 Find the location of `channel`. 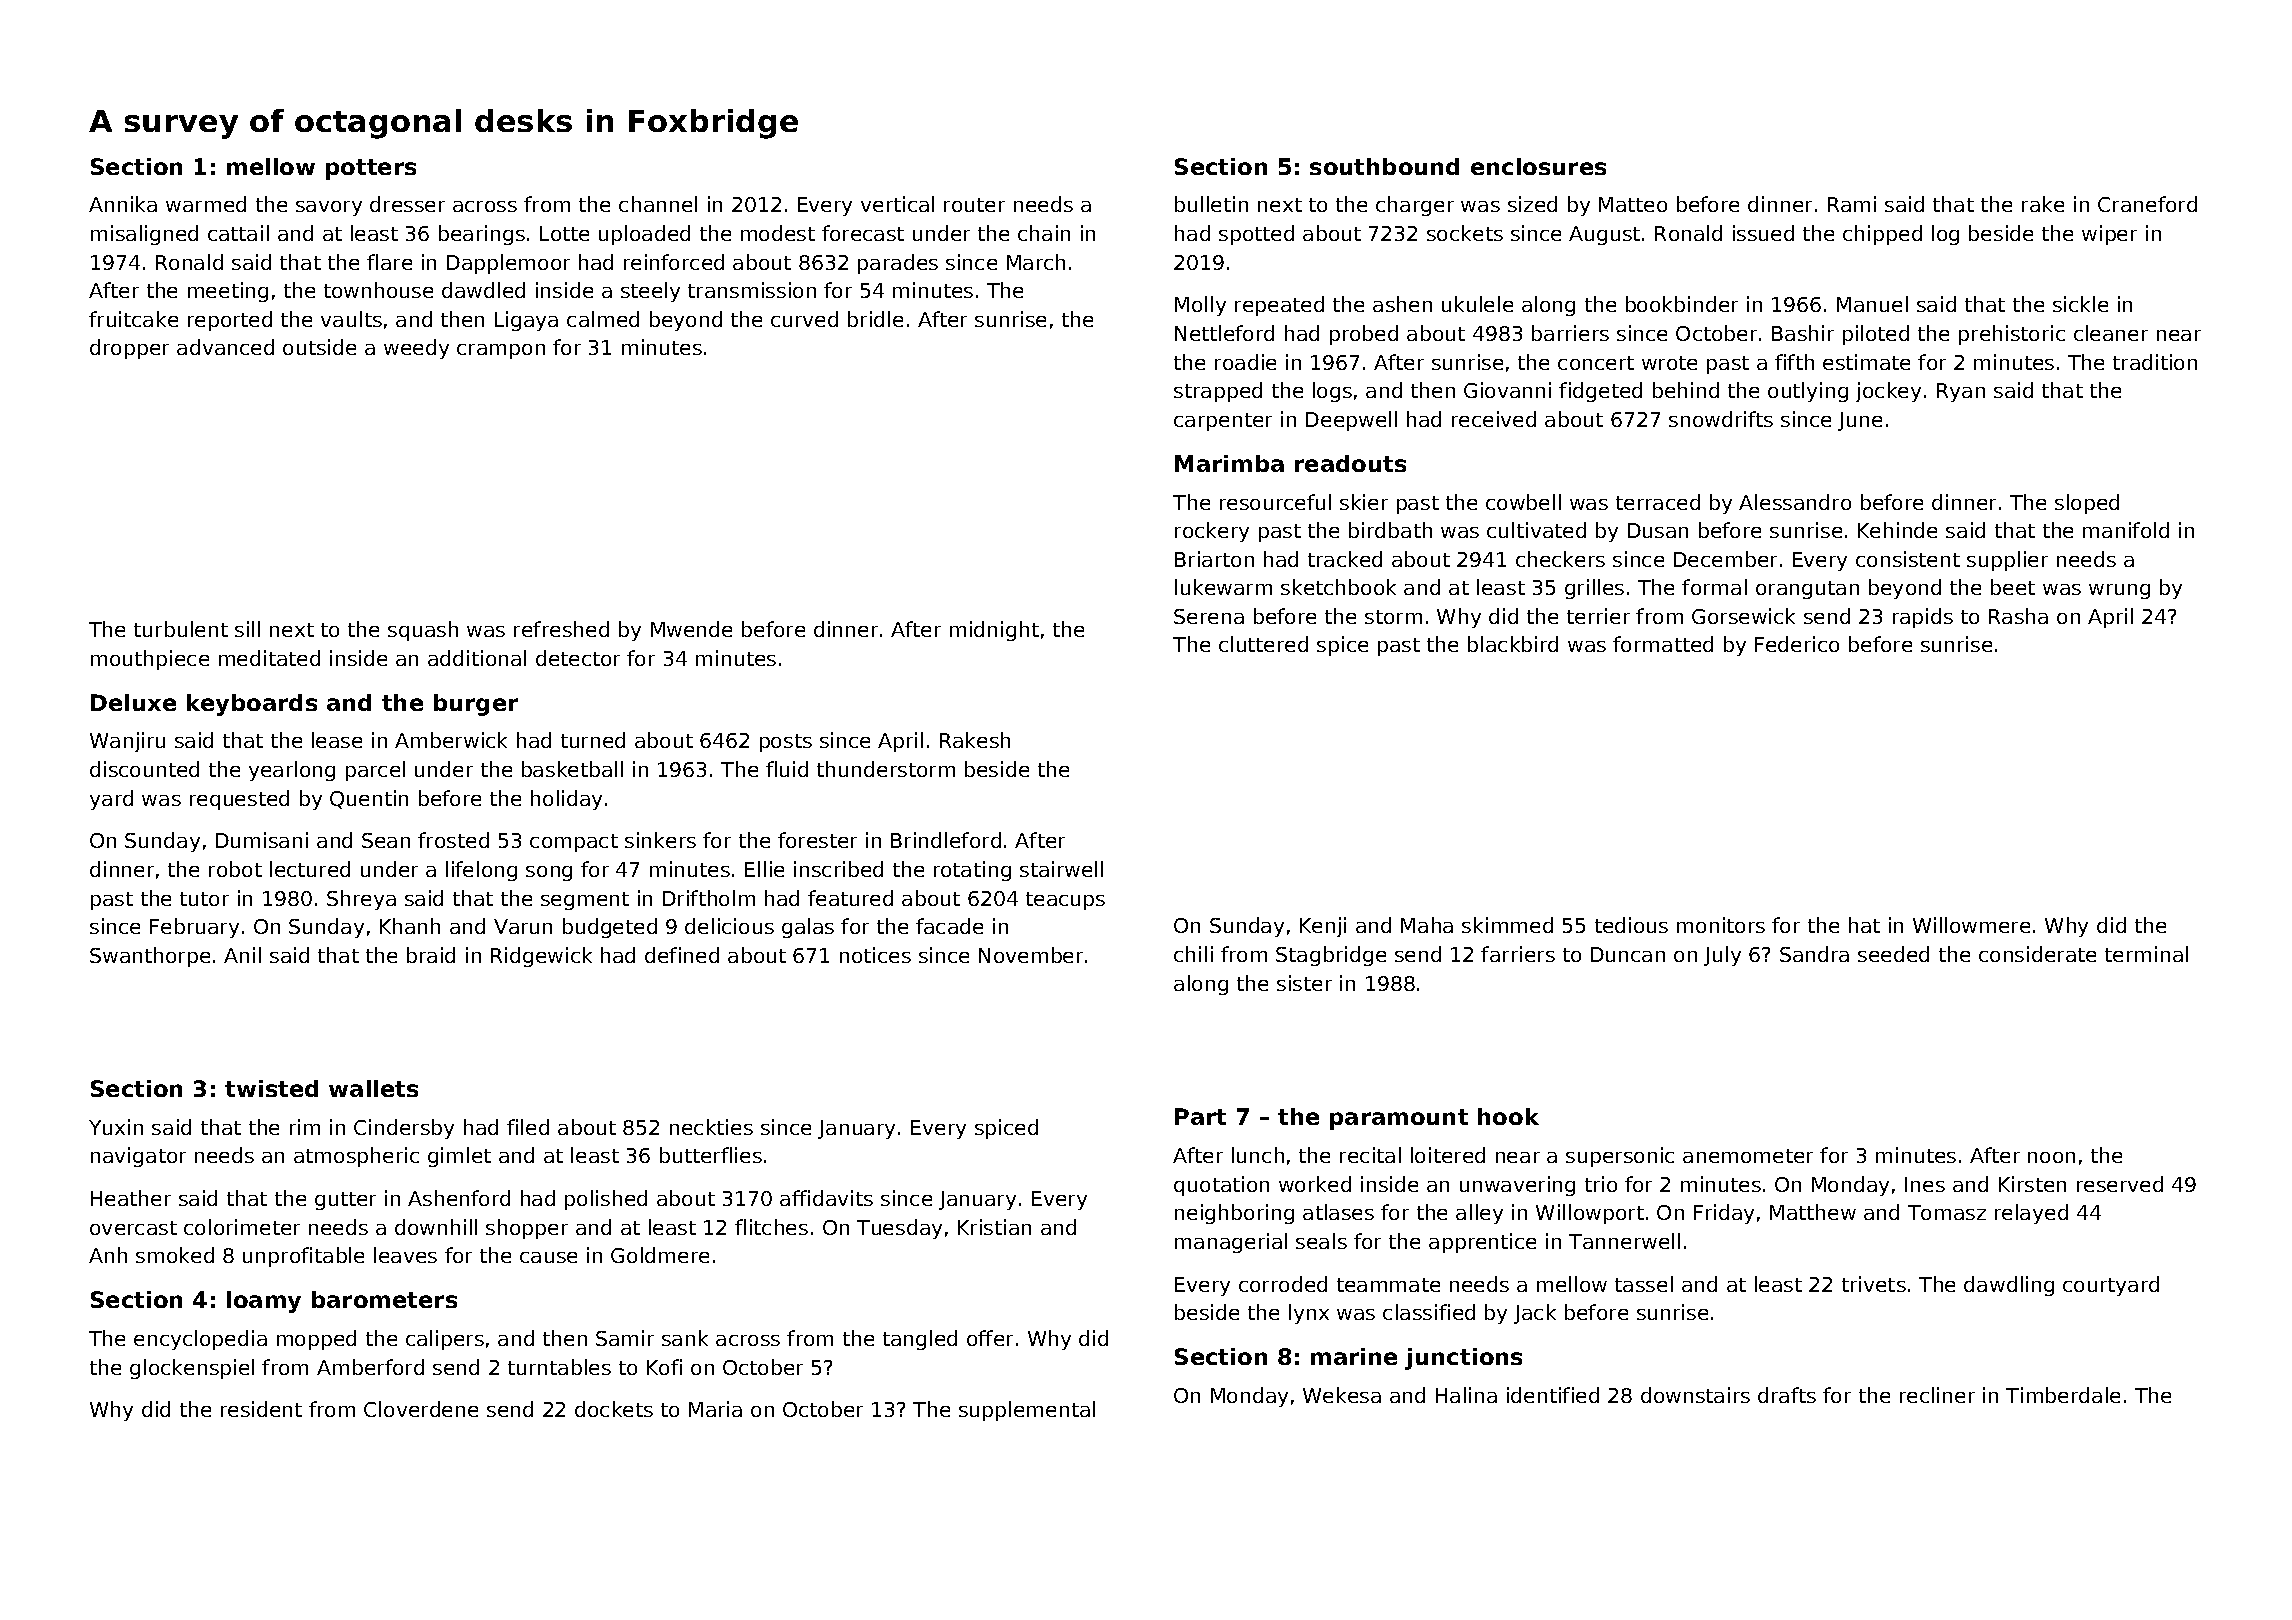

channel is located at coordinates (658, 204).
